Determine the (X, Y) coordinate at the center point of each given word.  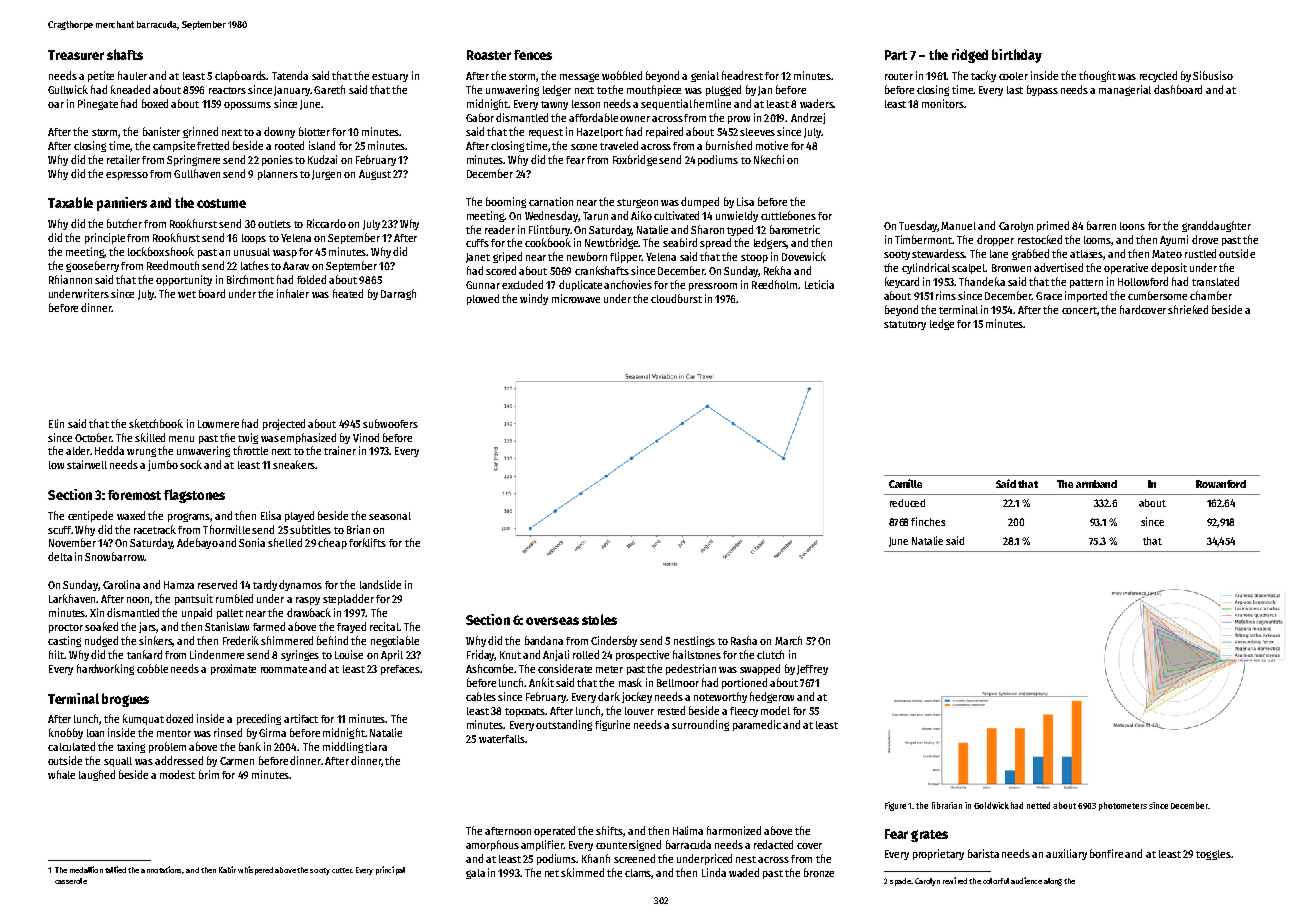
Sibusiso (1213, 75)
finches (928, 521)
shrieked (1188, 309)
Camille (905, 483)
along (1053, 882)
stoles (599, 619)
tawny (554, 105)
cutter (342, 870)
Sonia (252, 542)
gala (475, 874)
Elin (56, 423)
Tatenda (290, 75)
